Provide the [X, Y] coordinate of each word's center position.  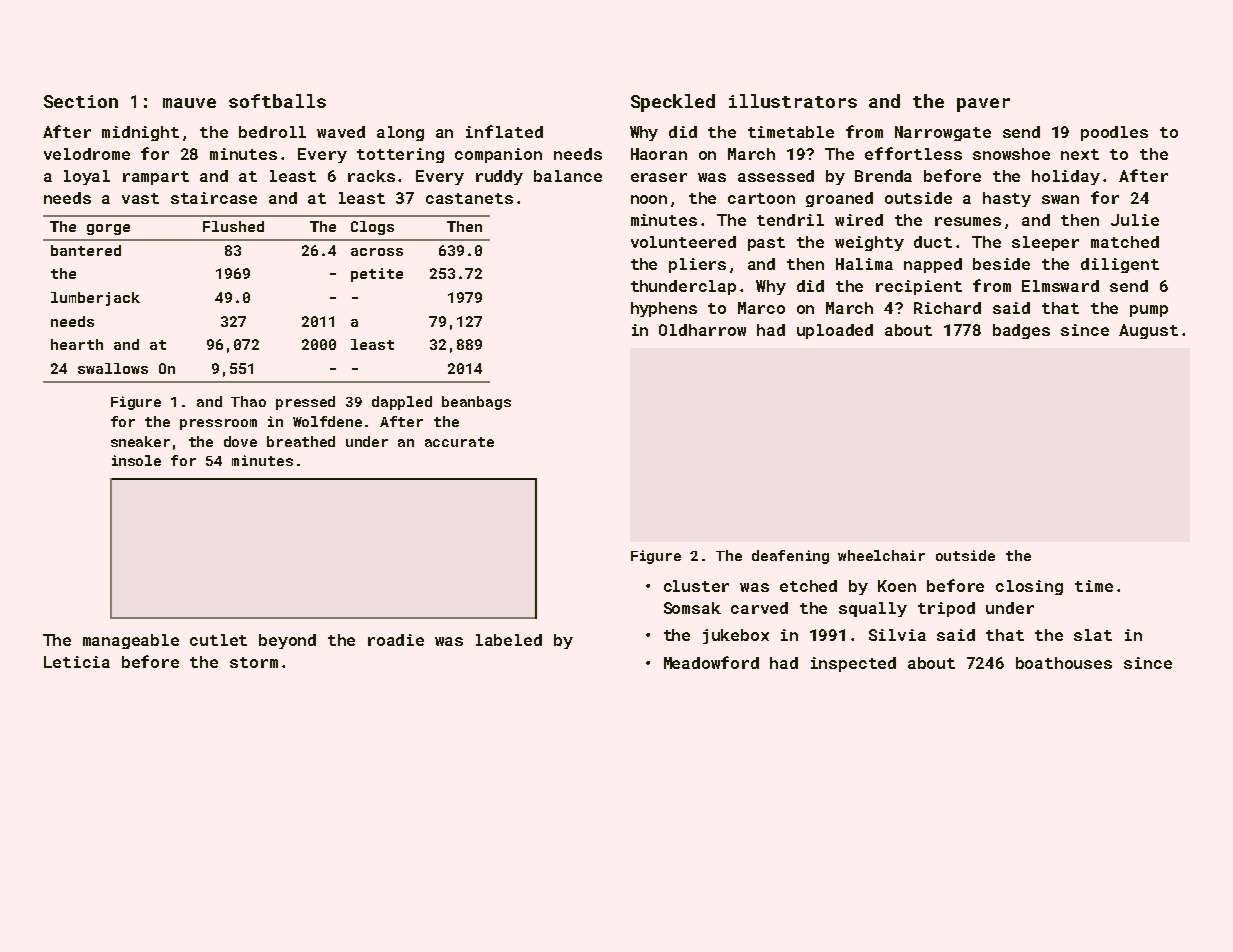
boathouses [1064, 663]
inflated [504, 131]
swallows [113, 368]
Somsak [692, 608]
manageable [131, 641]
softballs [277, 101]
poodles [1114, 133]
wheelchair [881, 555]
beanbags [476, 403]
